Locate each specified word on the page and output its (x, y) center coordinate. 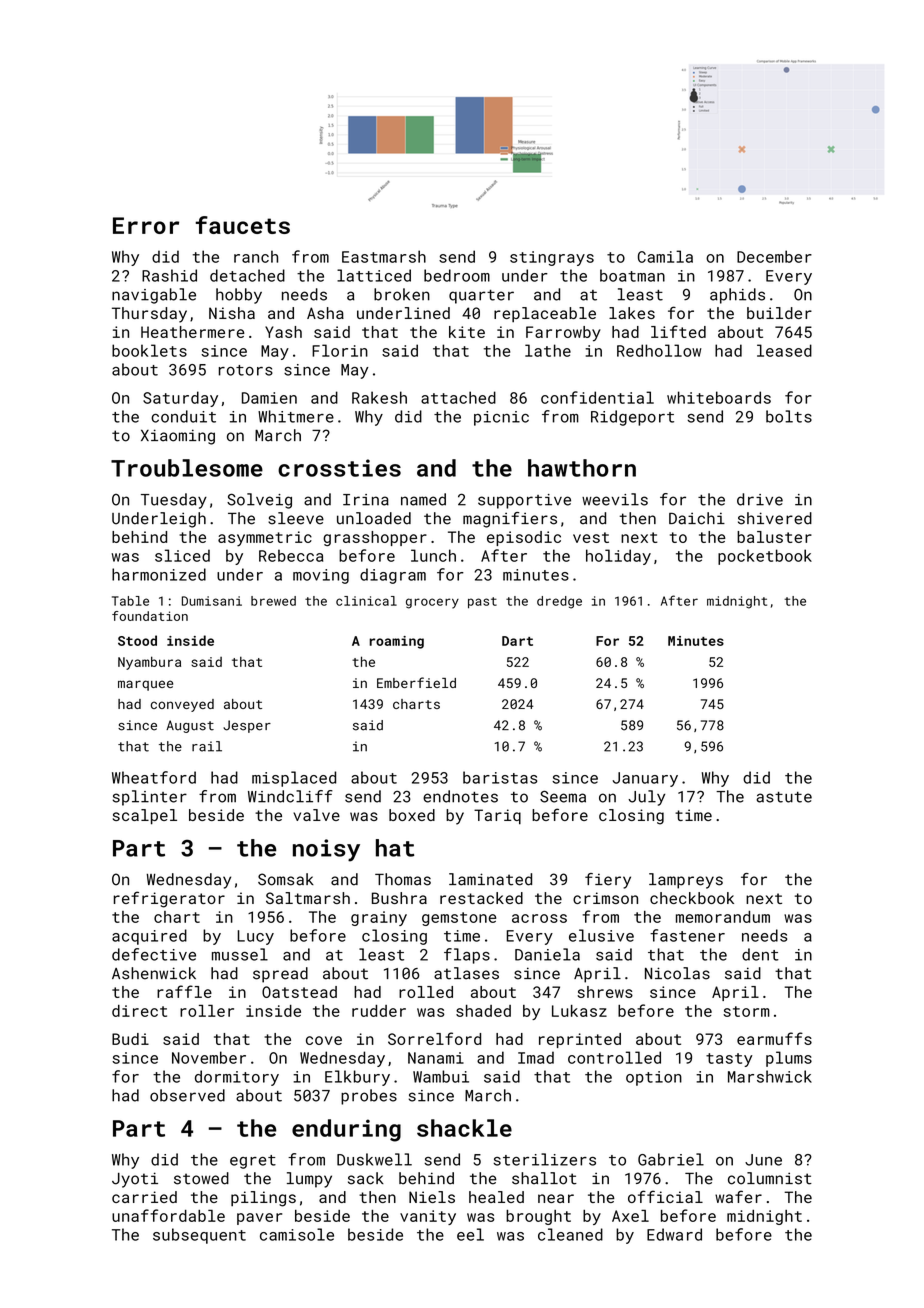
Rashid (169, 275)
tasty (729, 1060)
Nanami (436, 1058)
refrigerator (169, 899)
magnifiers (510, 520)
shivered (775, 518)
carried (144, 1197)
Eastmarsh (384, 256)
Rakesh (379, 397)
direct (139, 1011)
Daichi (697, 518)
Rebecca (291, 555)
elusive (601, 935)
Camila (665, 256)
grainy (379, 918)
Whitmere (296, 416)
